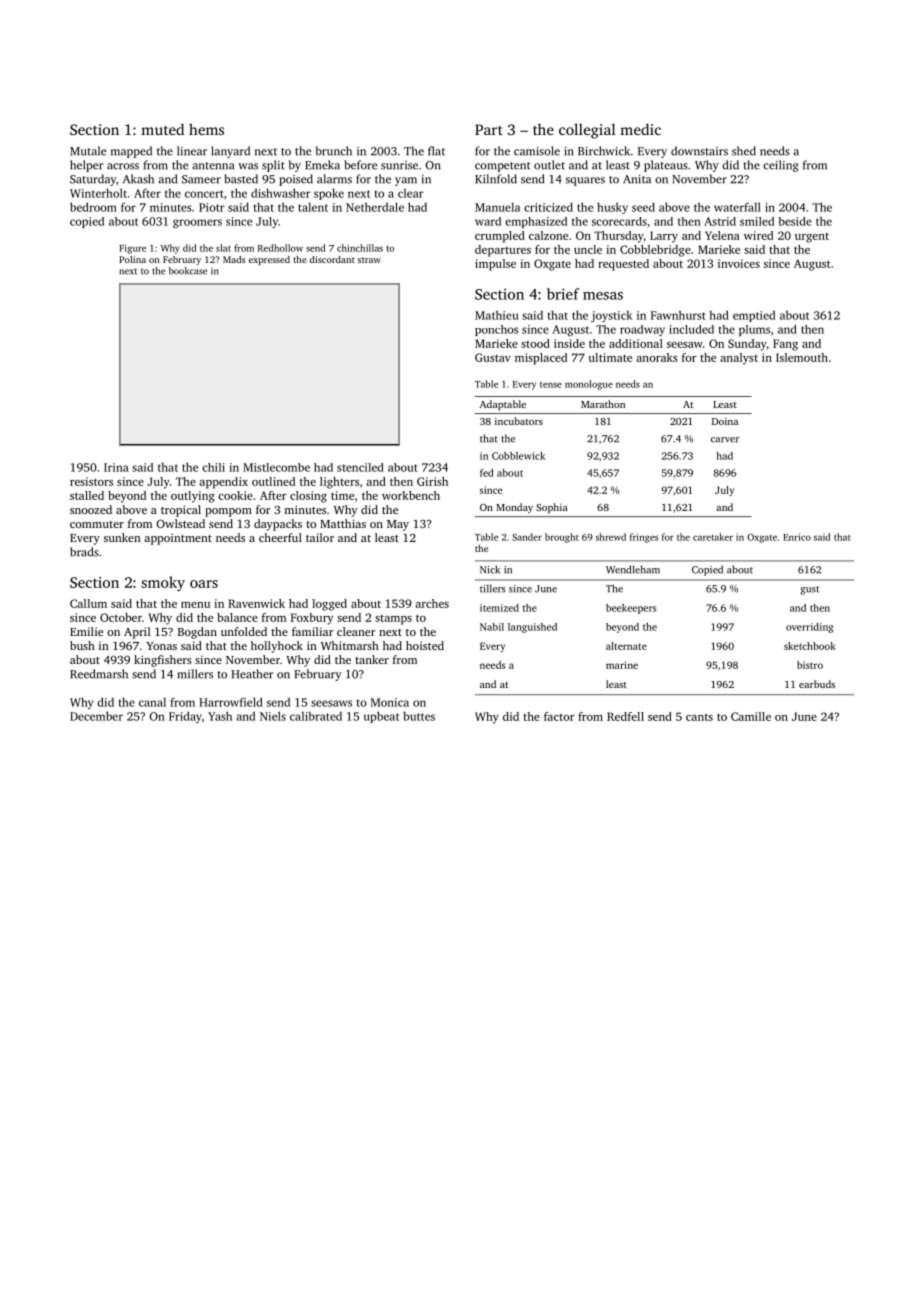 This image has width=924, height=1308. Describe the element at coordinates (213, 467) in the image. I see `chili` at that location.
